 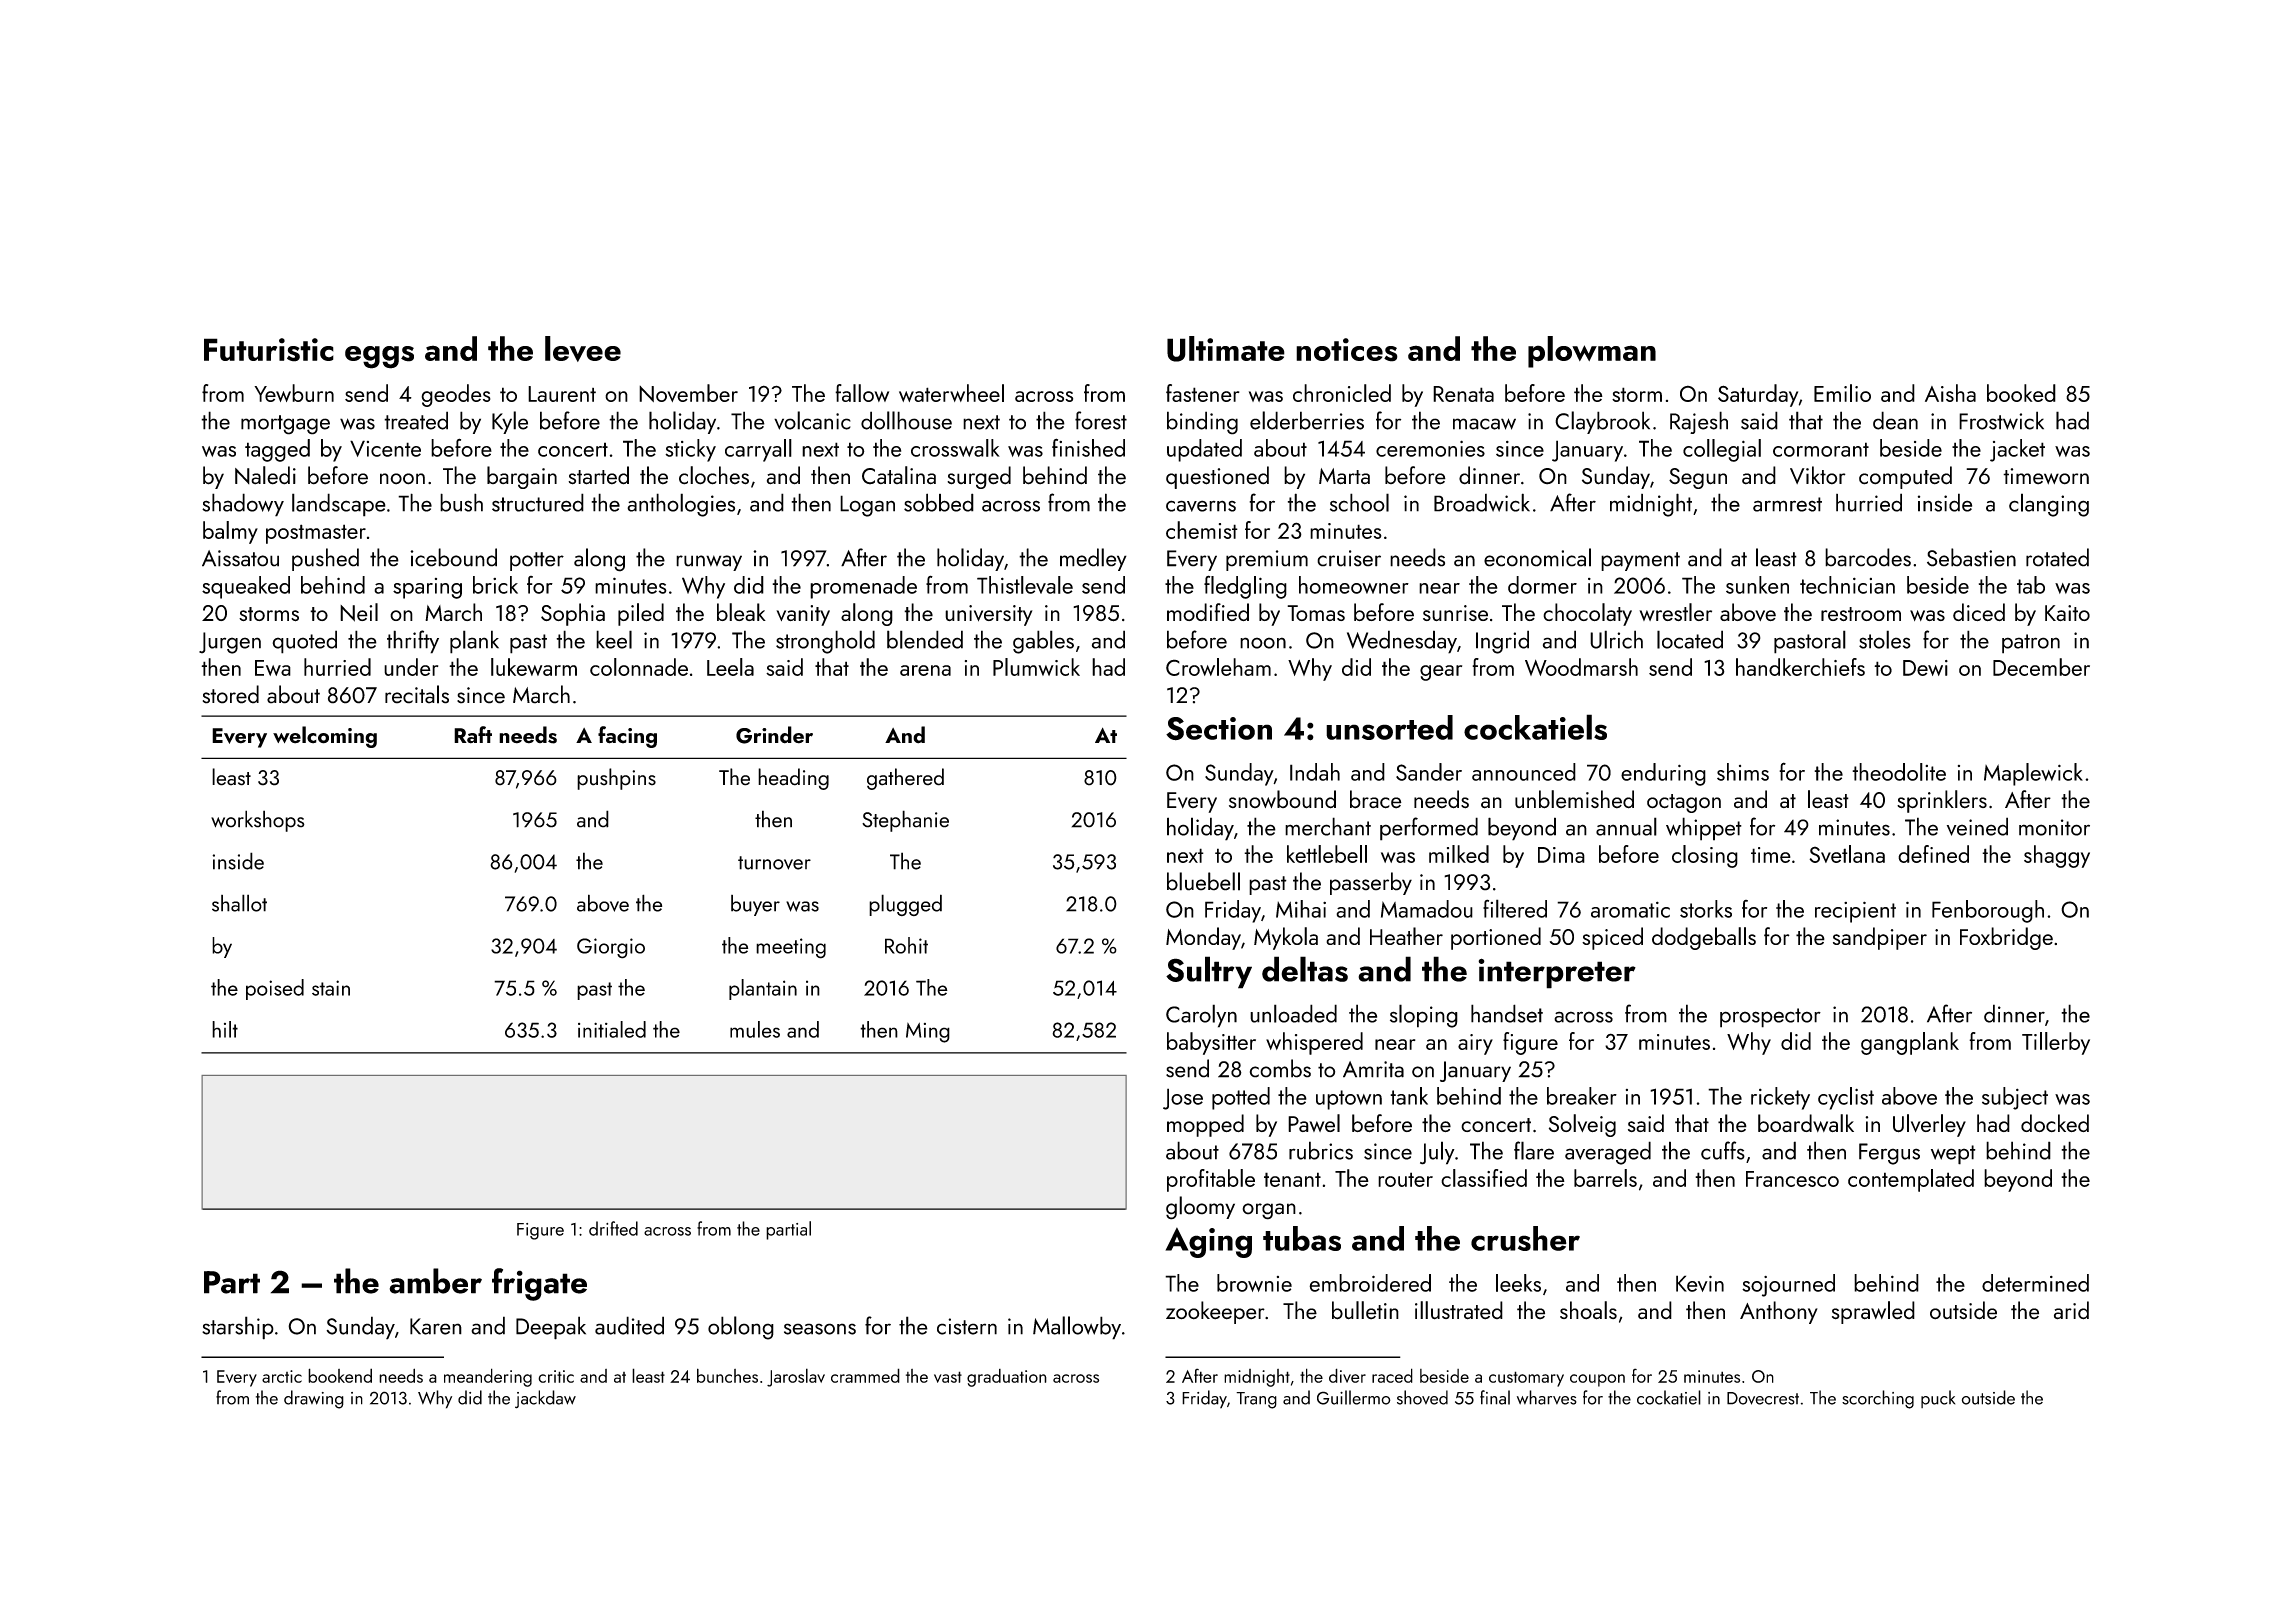 I want to click on dollhouse, so click(x=906, y=420).
